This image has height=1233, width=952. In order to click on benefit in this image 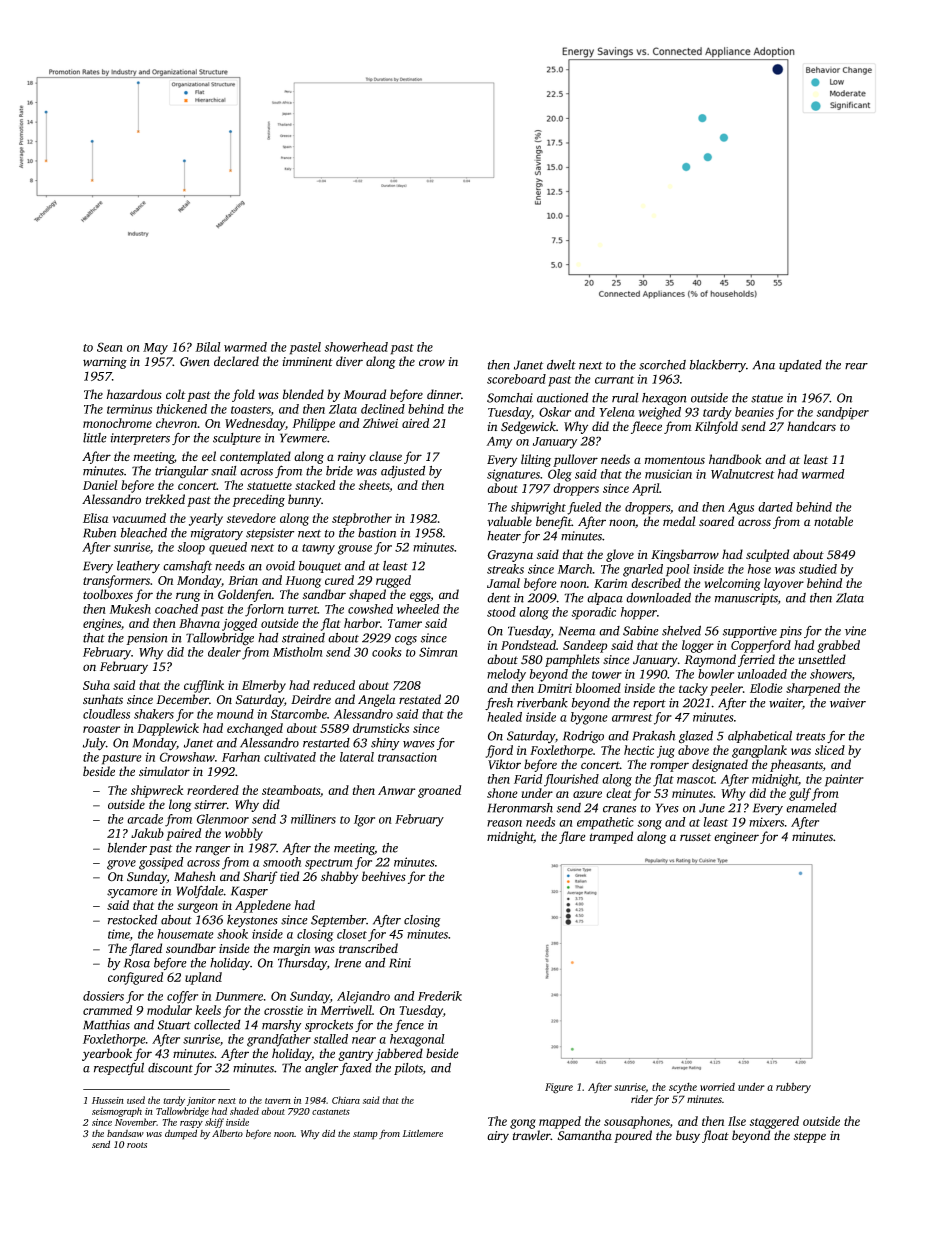, I will do `click(554, 522)`.
